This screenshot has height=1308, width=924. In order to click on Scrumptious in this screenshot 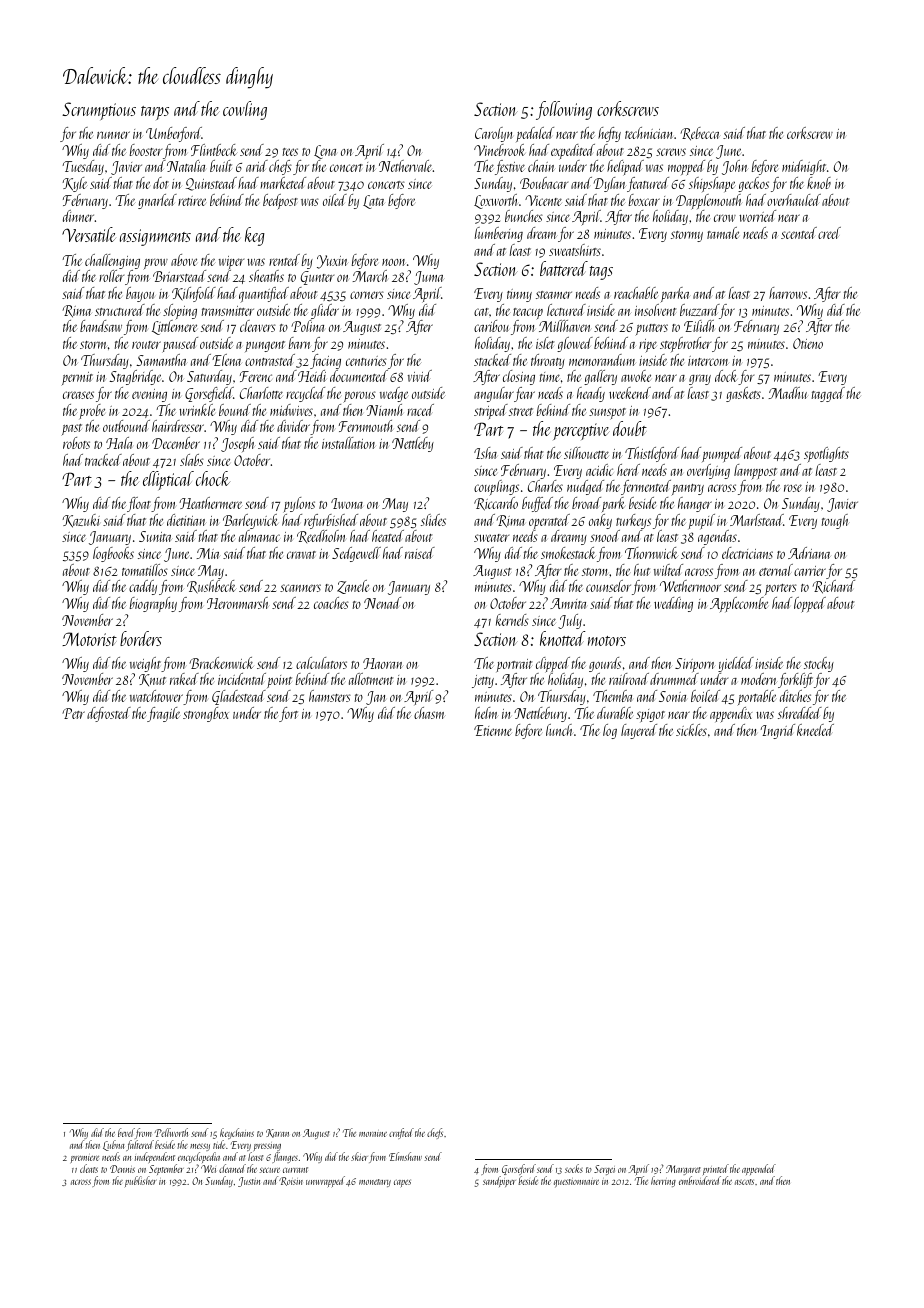, I will do `click(99, 111)`.
